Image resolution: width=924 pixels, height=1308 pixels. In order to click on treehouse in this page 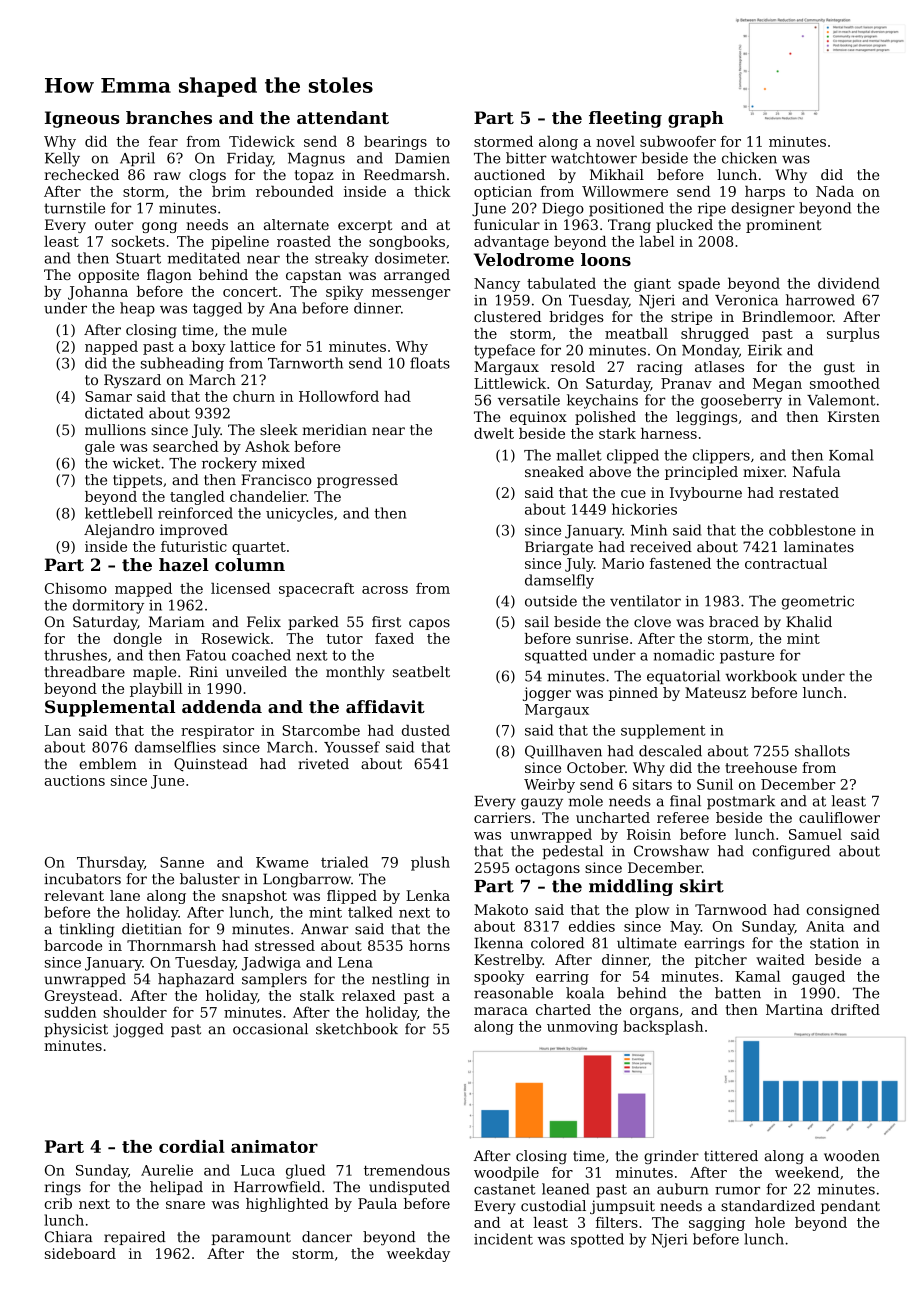, I will do `click(761, 767)`.
